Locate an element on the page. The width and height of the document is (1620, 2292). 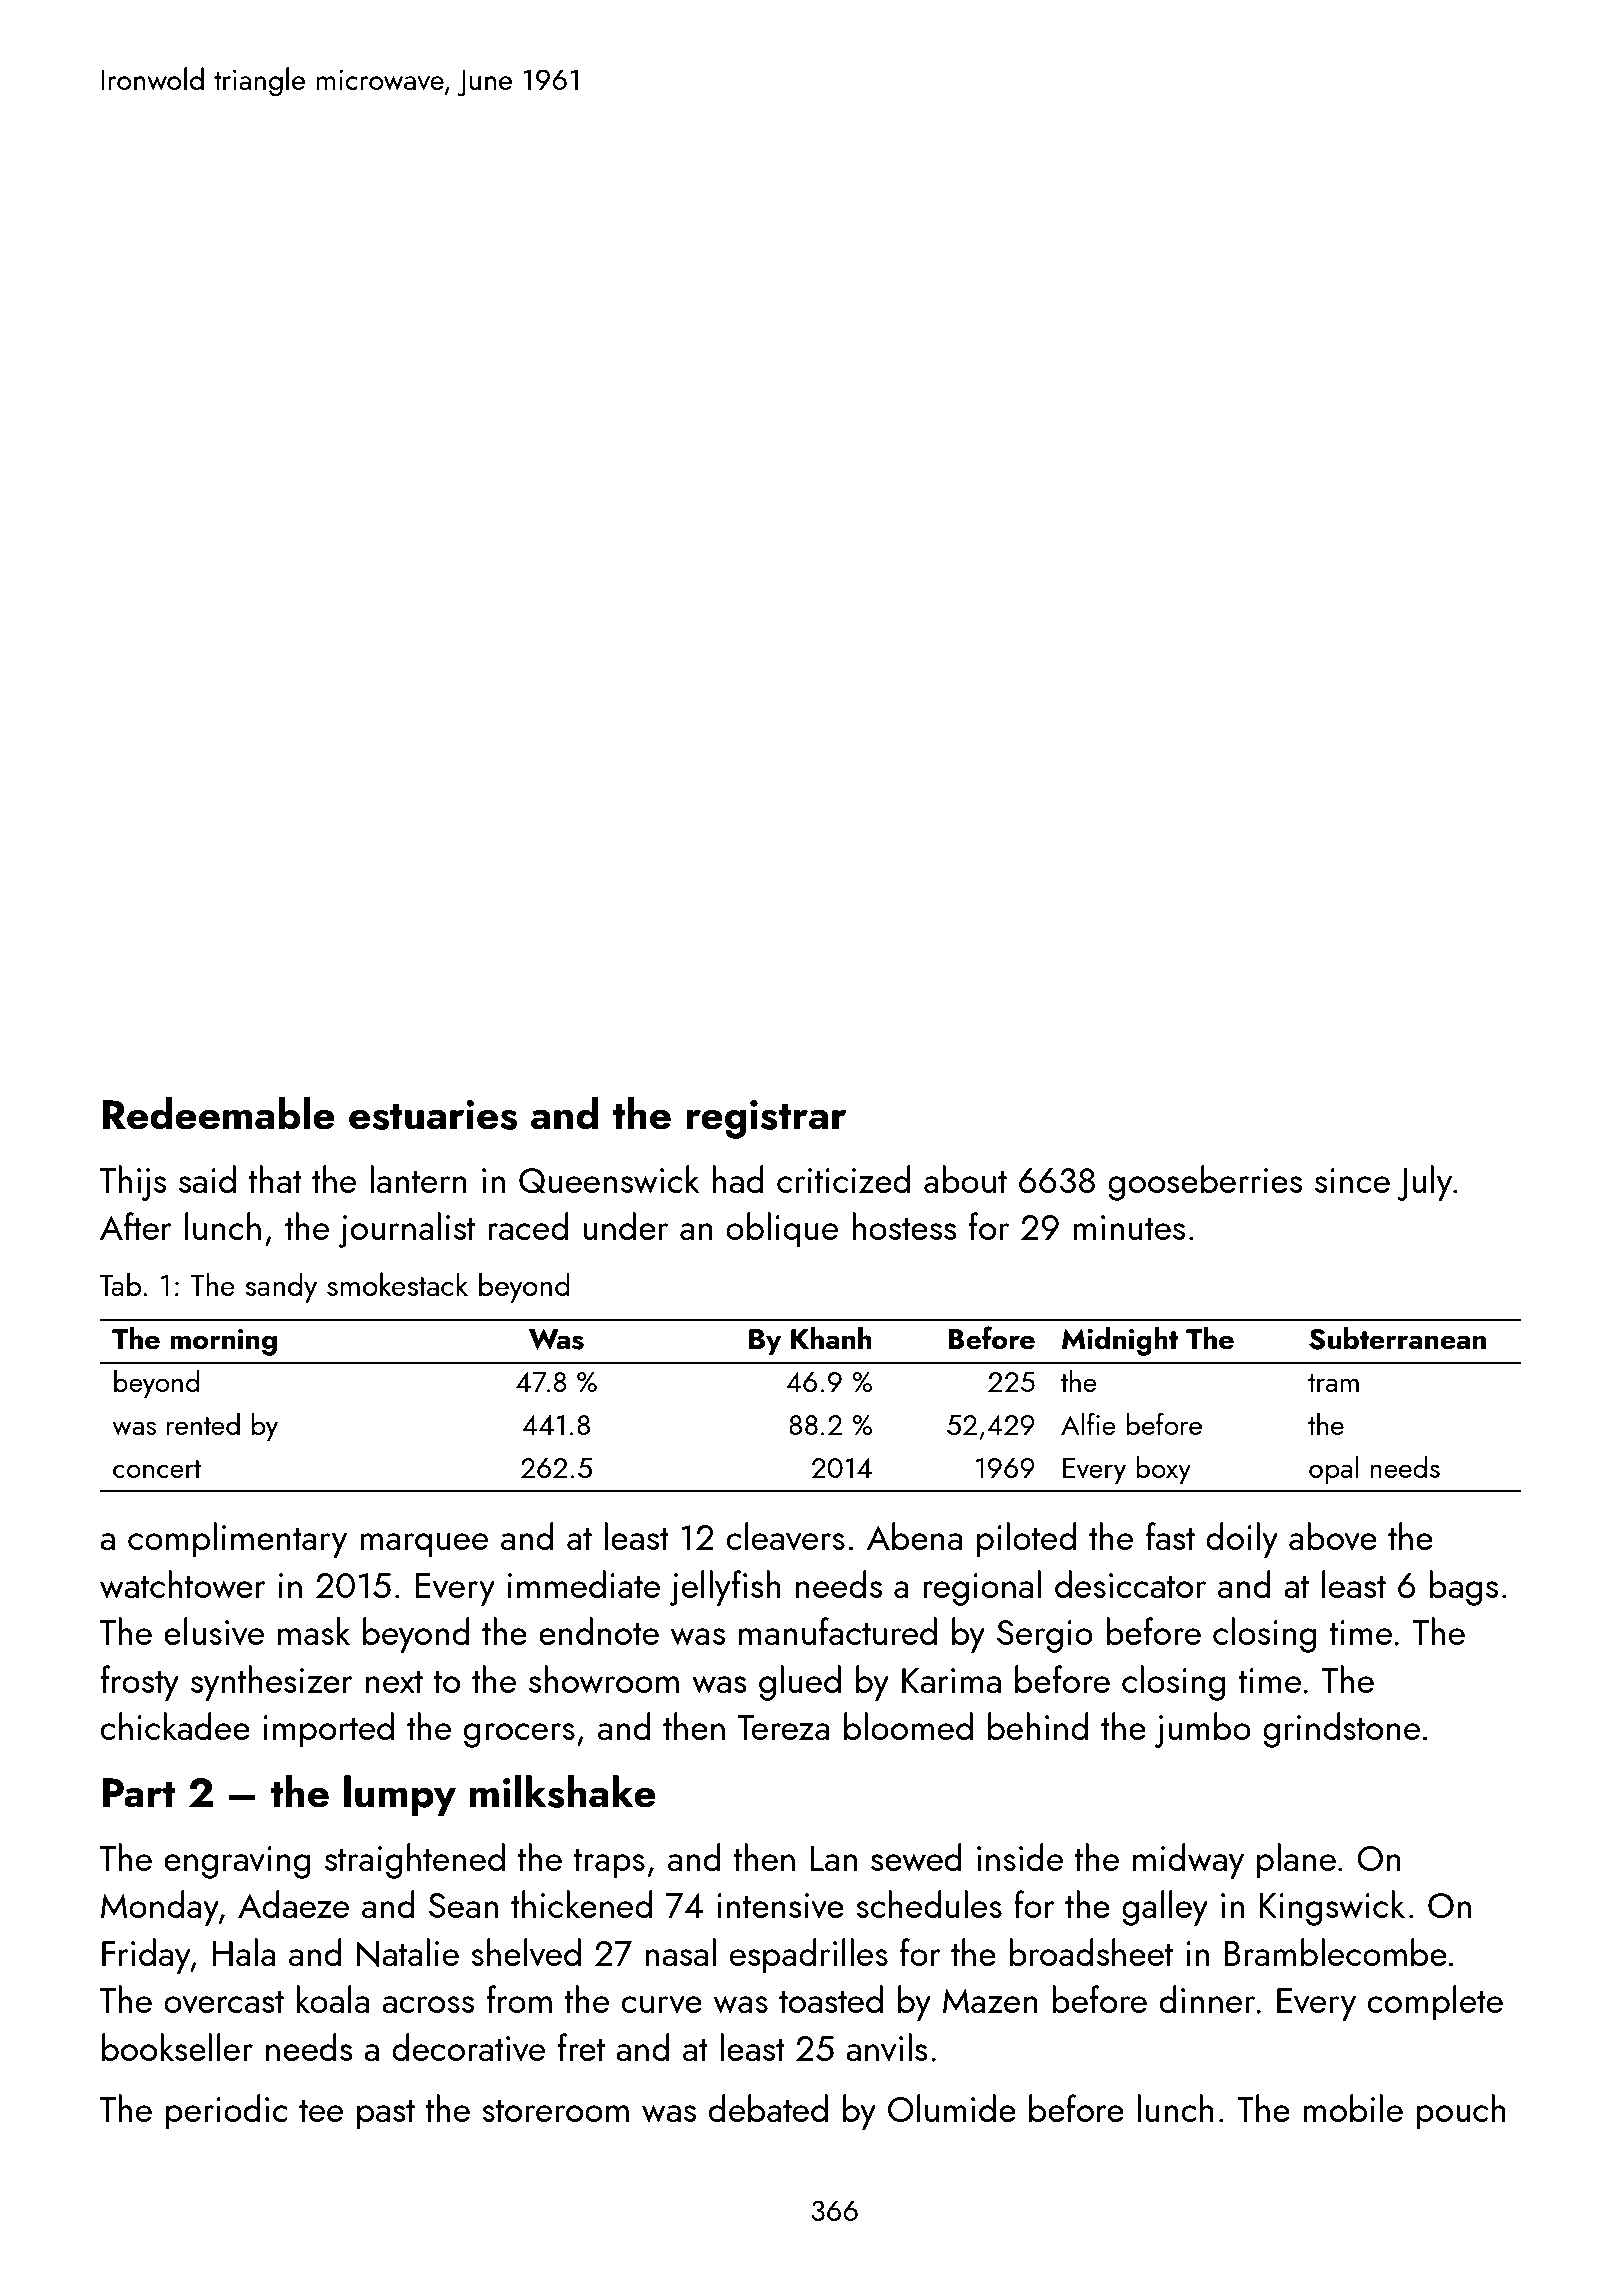
sewed is located at coordinates (916, 1857).
